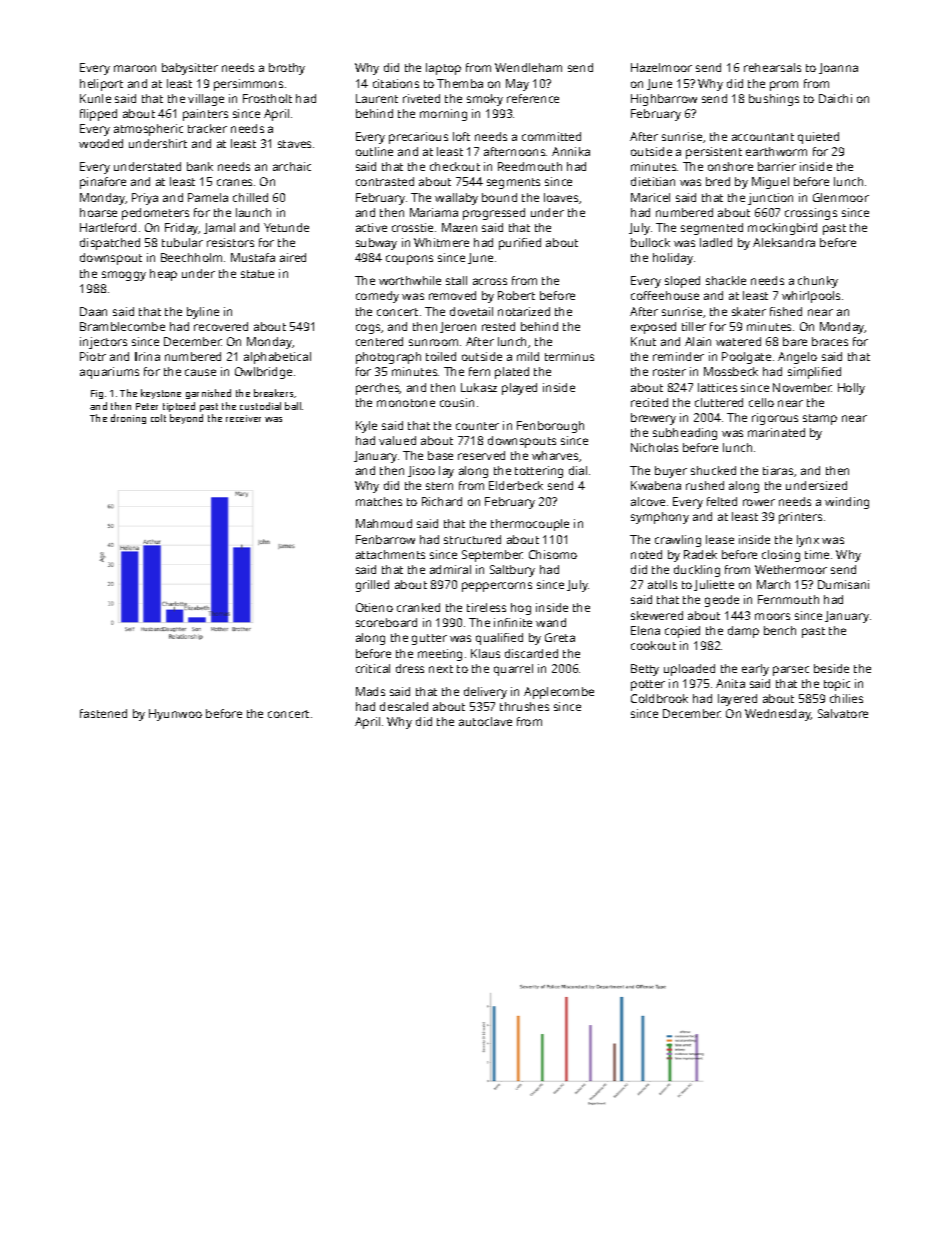 The width and height of the screenshot is (952, 1233). I want to click on archaic, so click(292, 166).
